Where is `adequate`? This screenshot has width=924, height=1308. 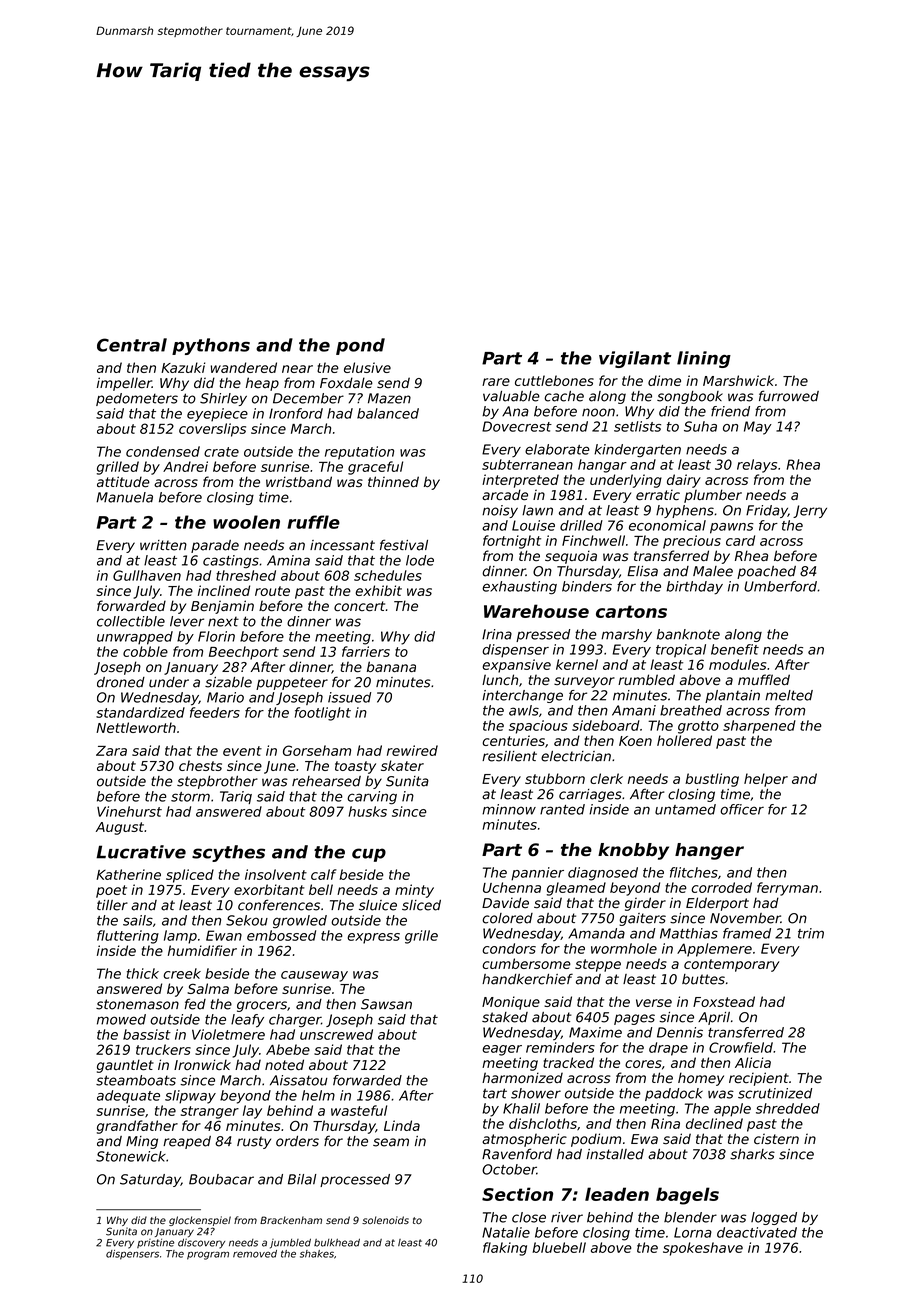 adequate is located at coordinates (128, 1096).
